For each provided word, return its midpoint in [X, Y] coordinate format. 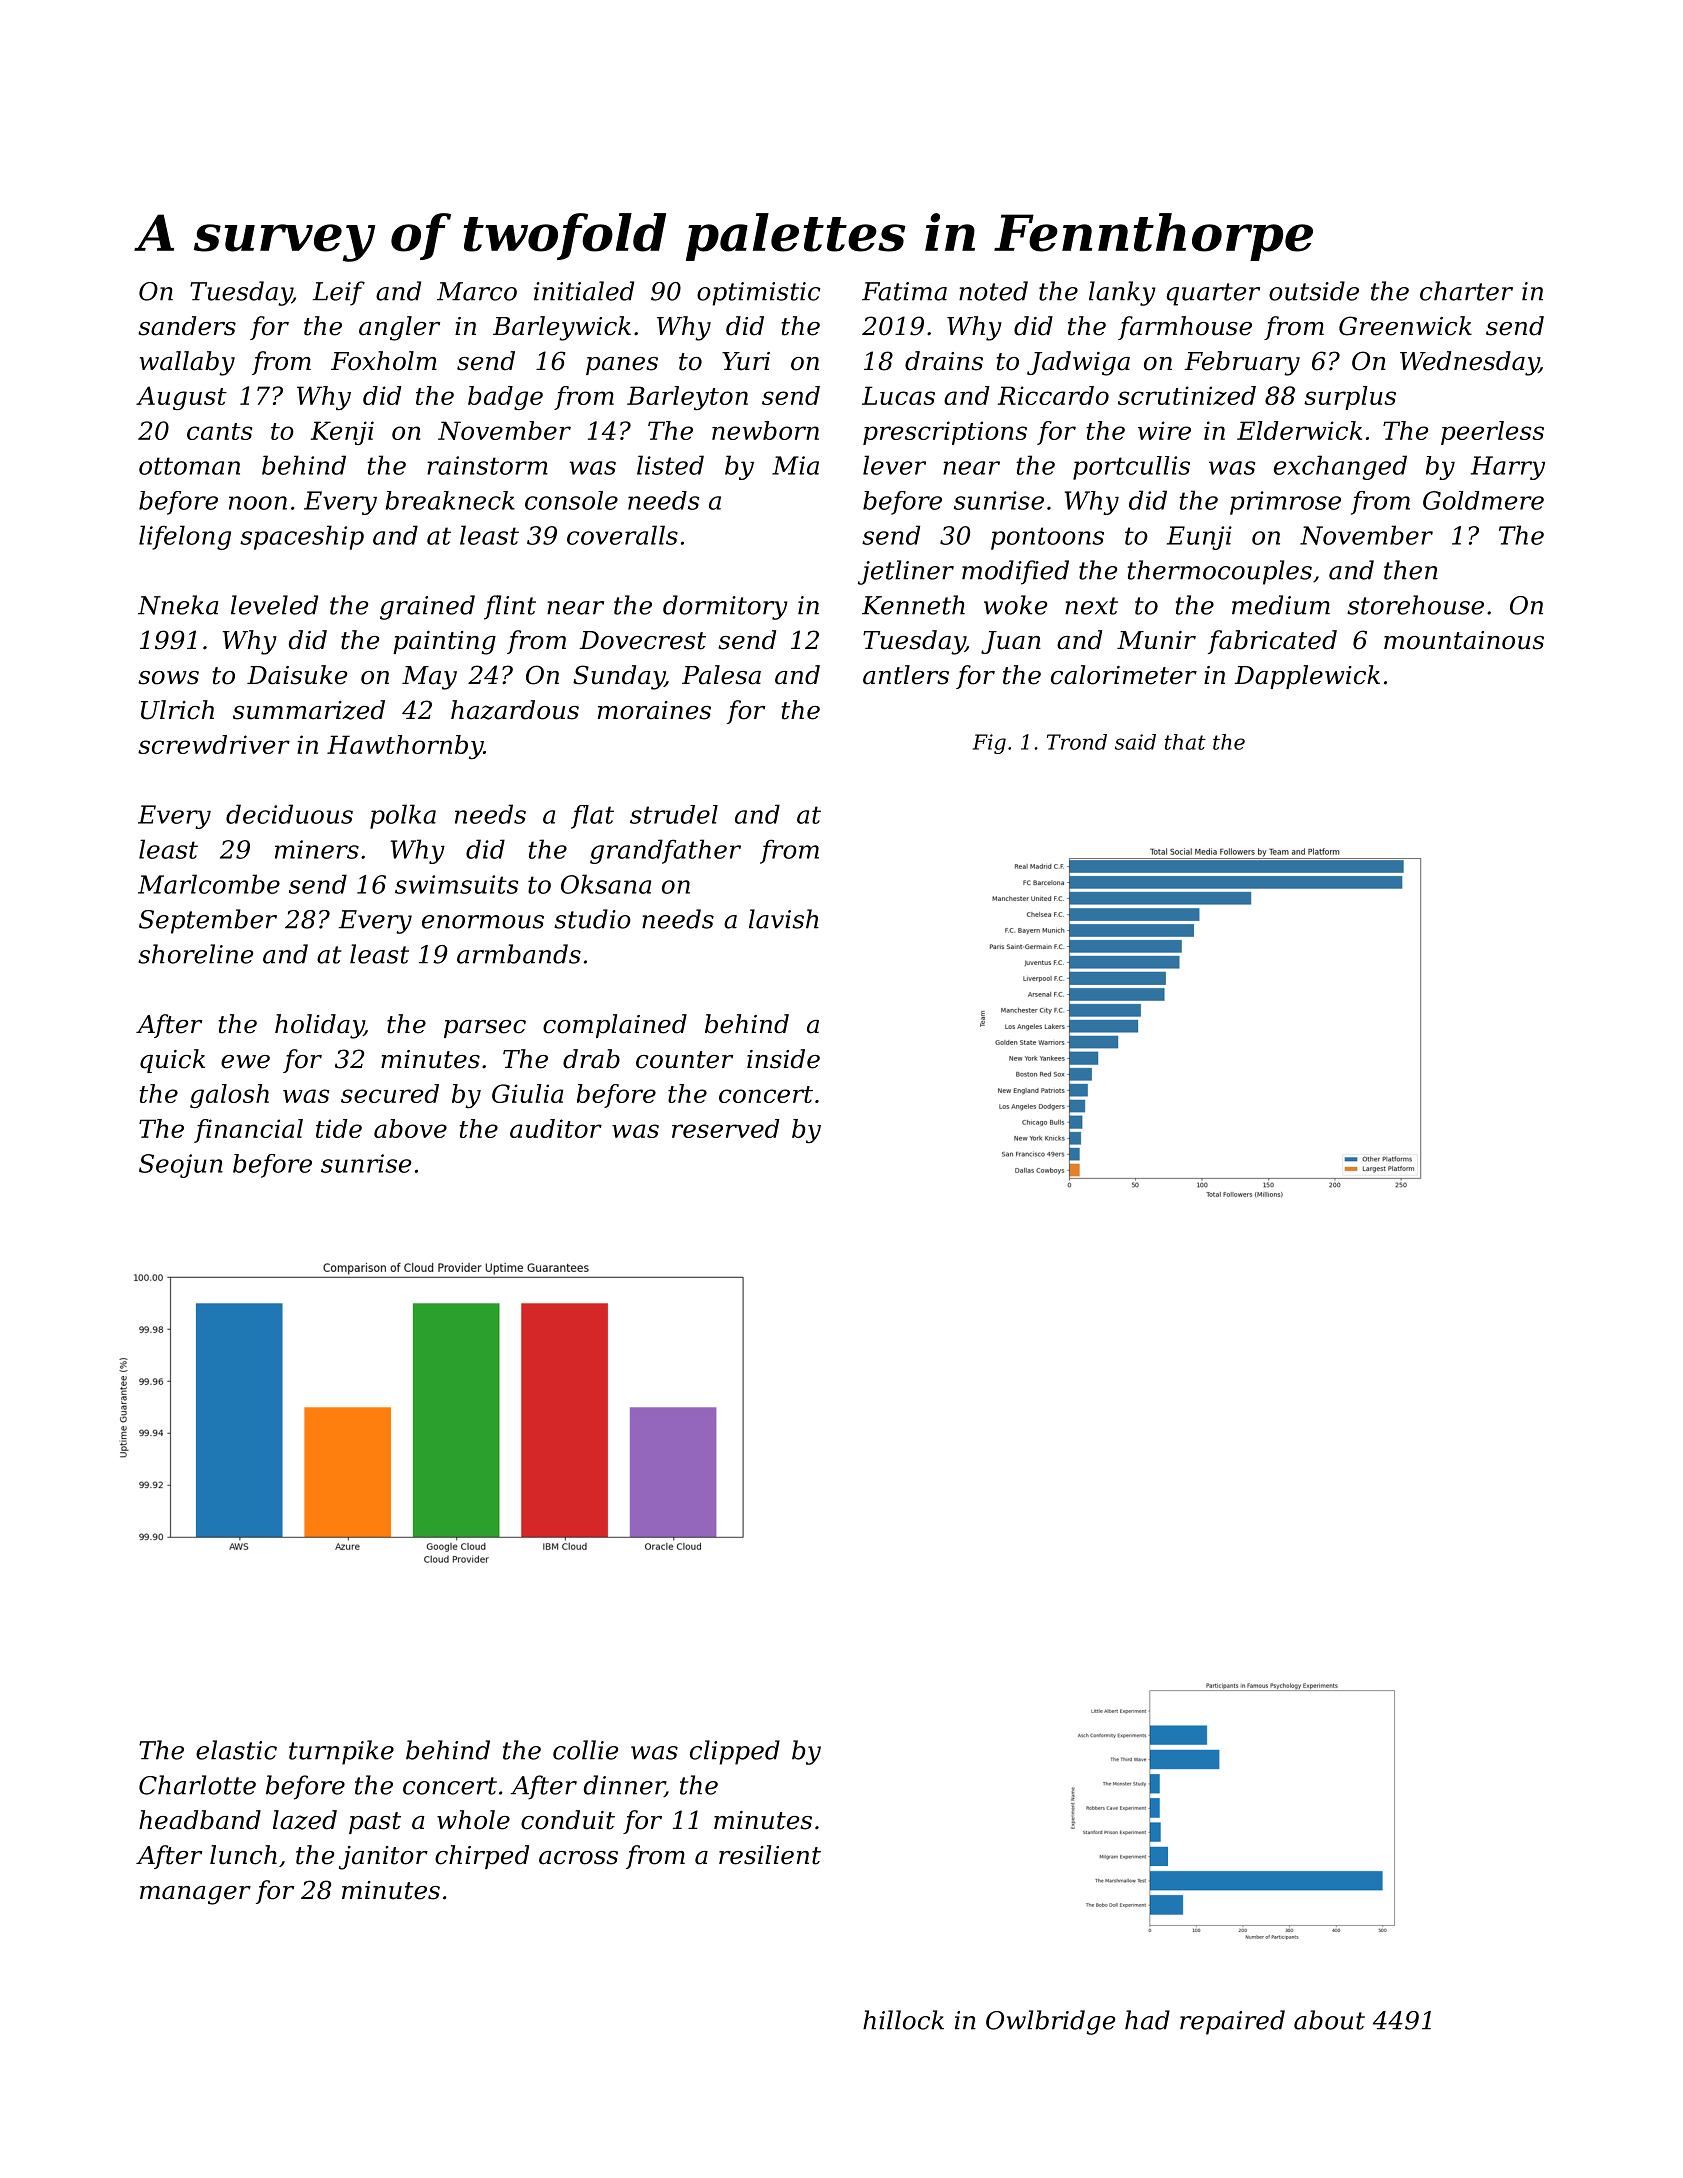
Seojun [181, 1166]
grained [427, 607]
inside [783, 1059]
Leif [339, 293]
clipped [735, 1752]
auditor [556, 1128]
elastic [236, 1750]
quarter [1213, 294]
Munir [1156, 640]
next [1091, 606]
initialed [584, 291]
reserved [726, 1128]
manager [195, 1895]
